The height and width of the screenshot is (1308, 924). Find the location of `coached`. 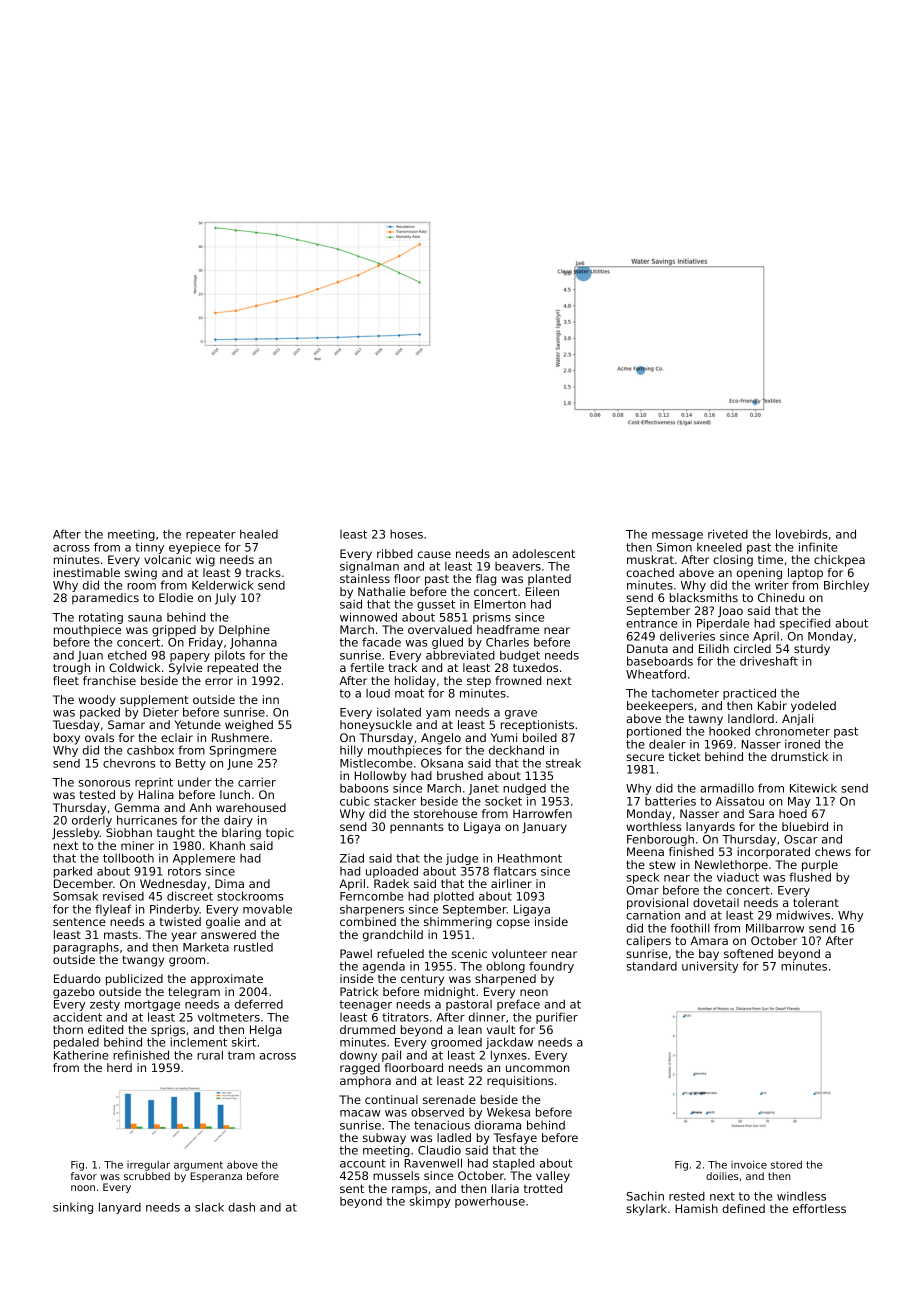

coached is located at coordinates (650, 572).
